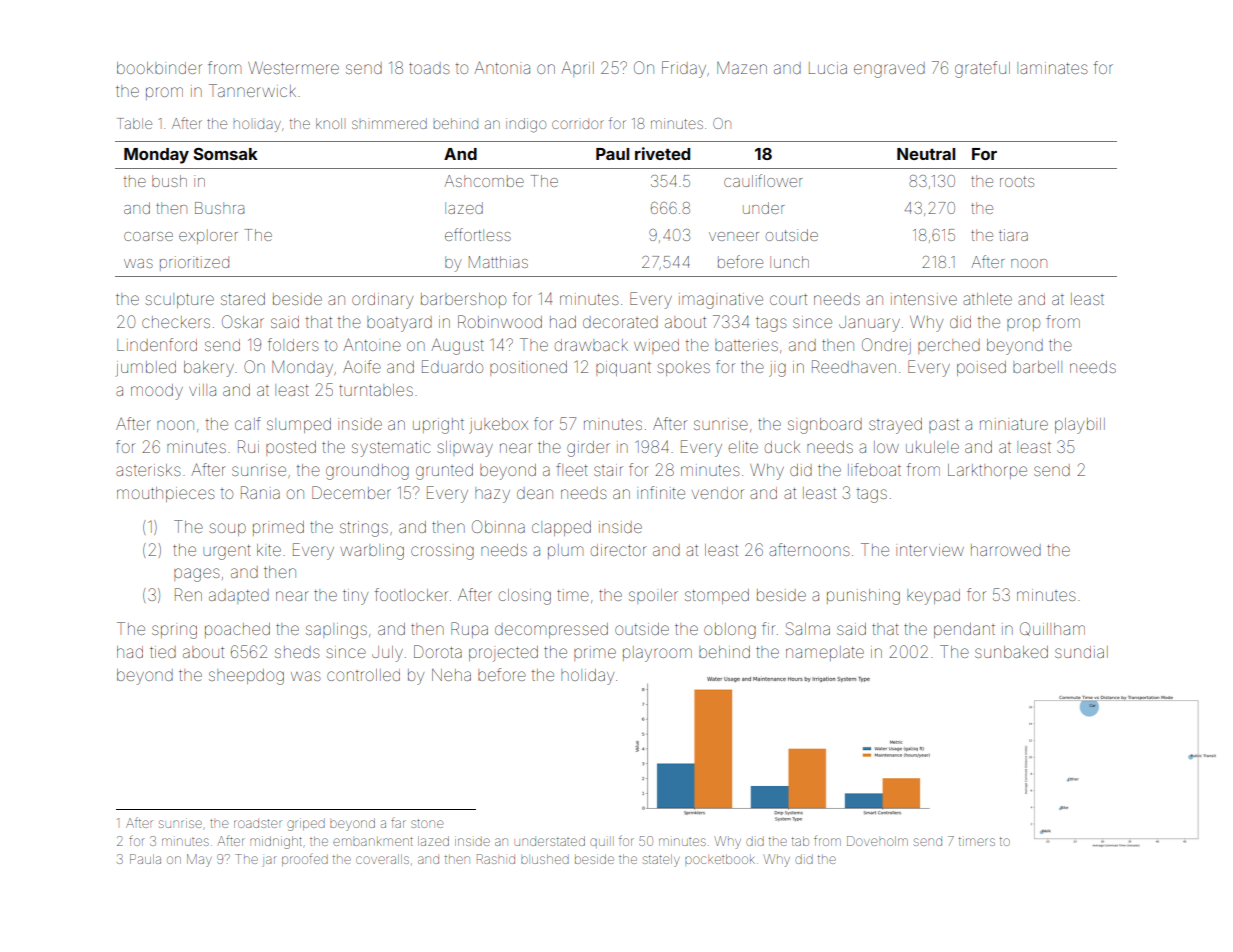 Image resolution: width=1233 pixels, height=952 pixels. I want to click on saplings, so click(336, 631).
